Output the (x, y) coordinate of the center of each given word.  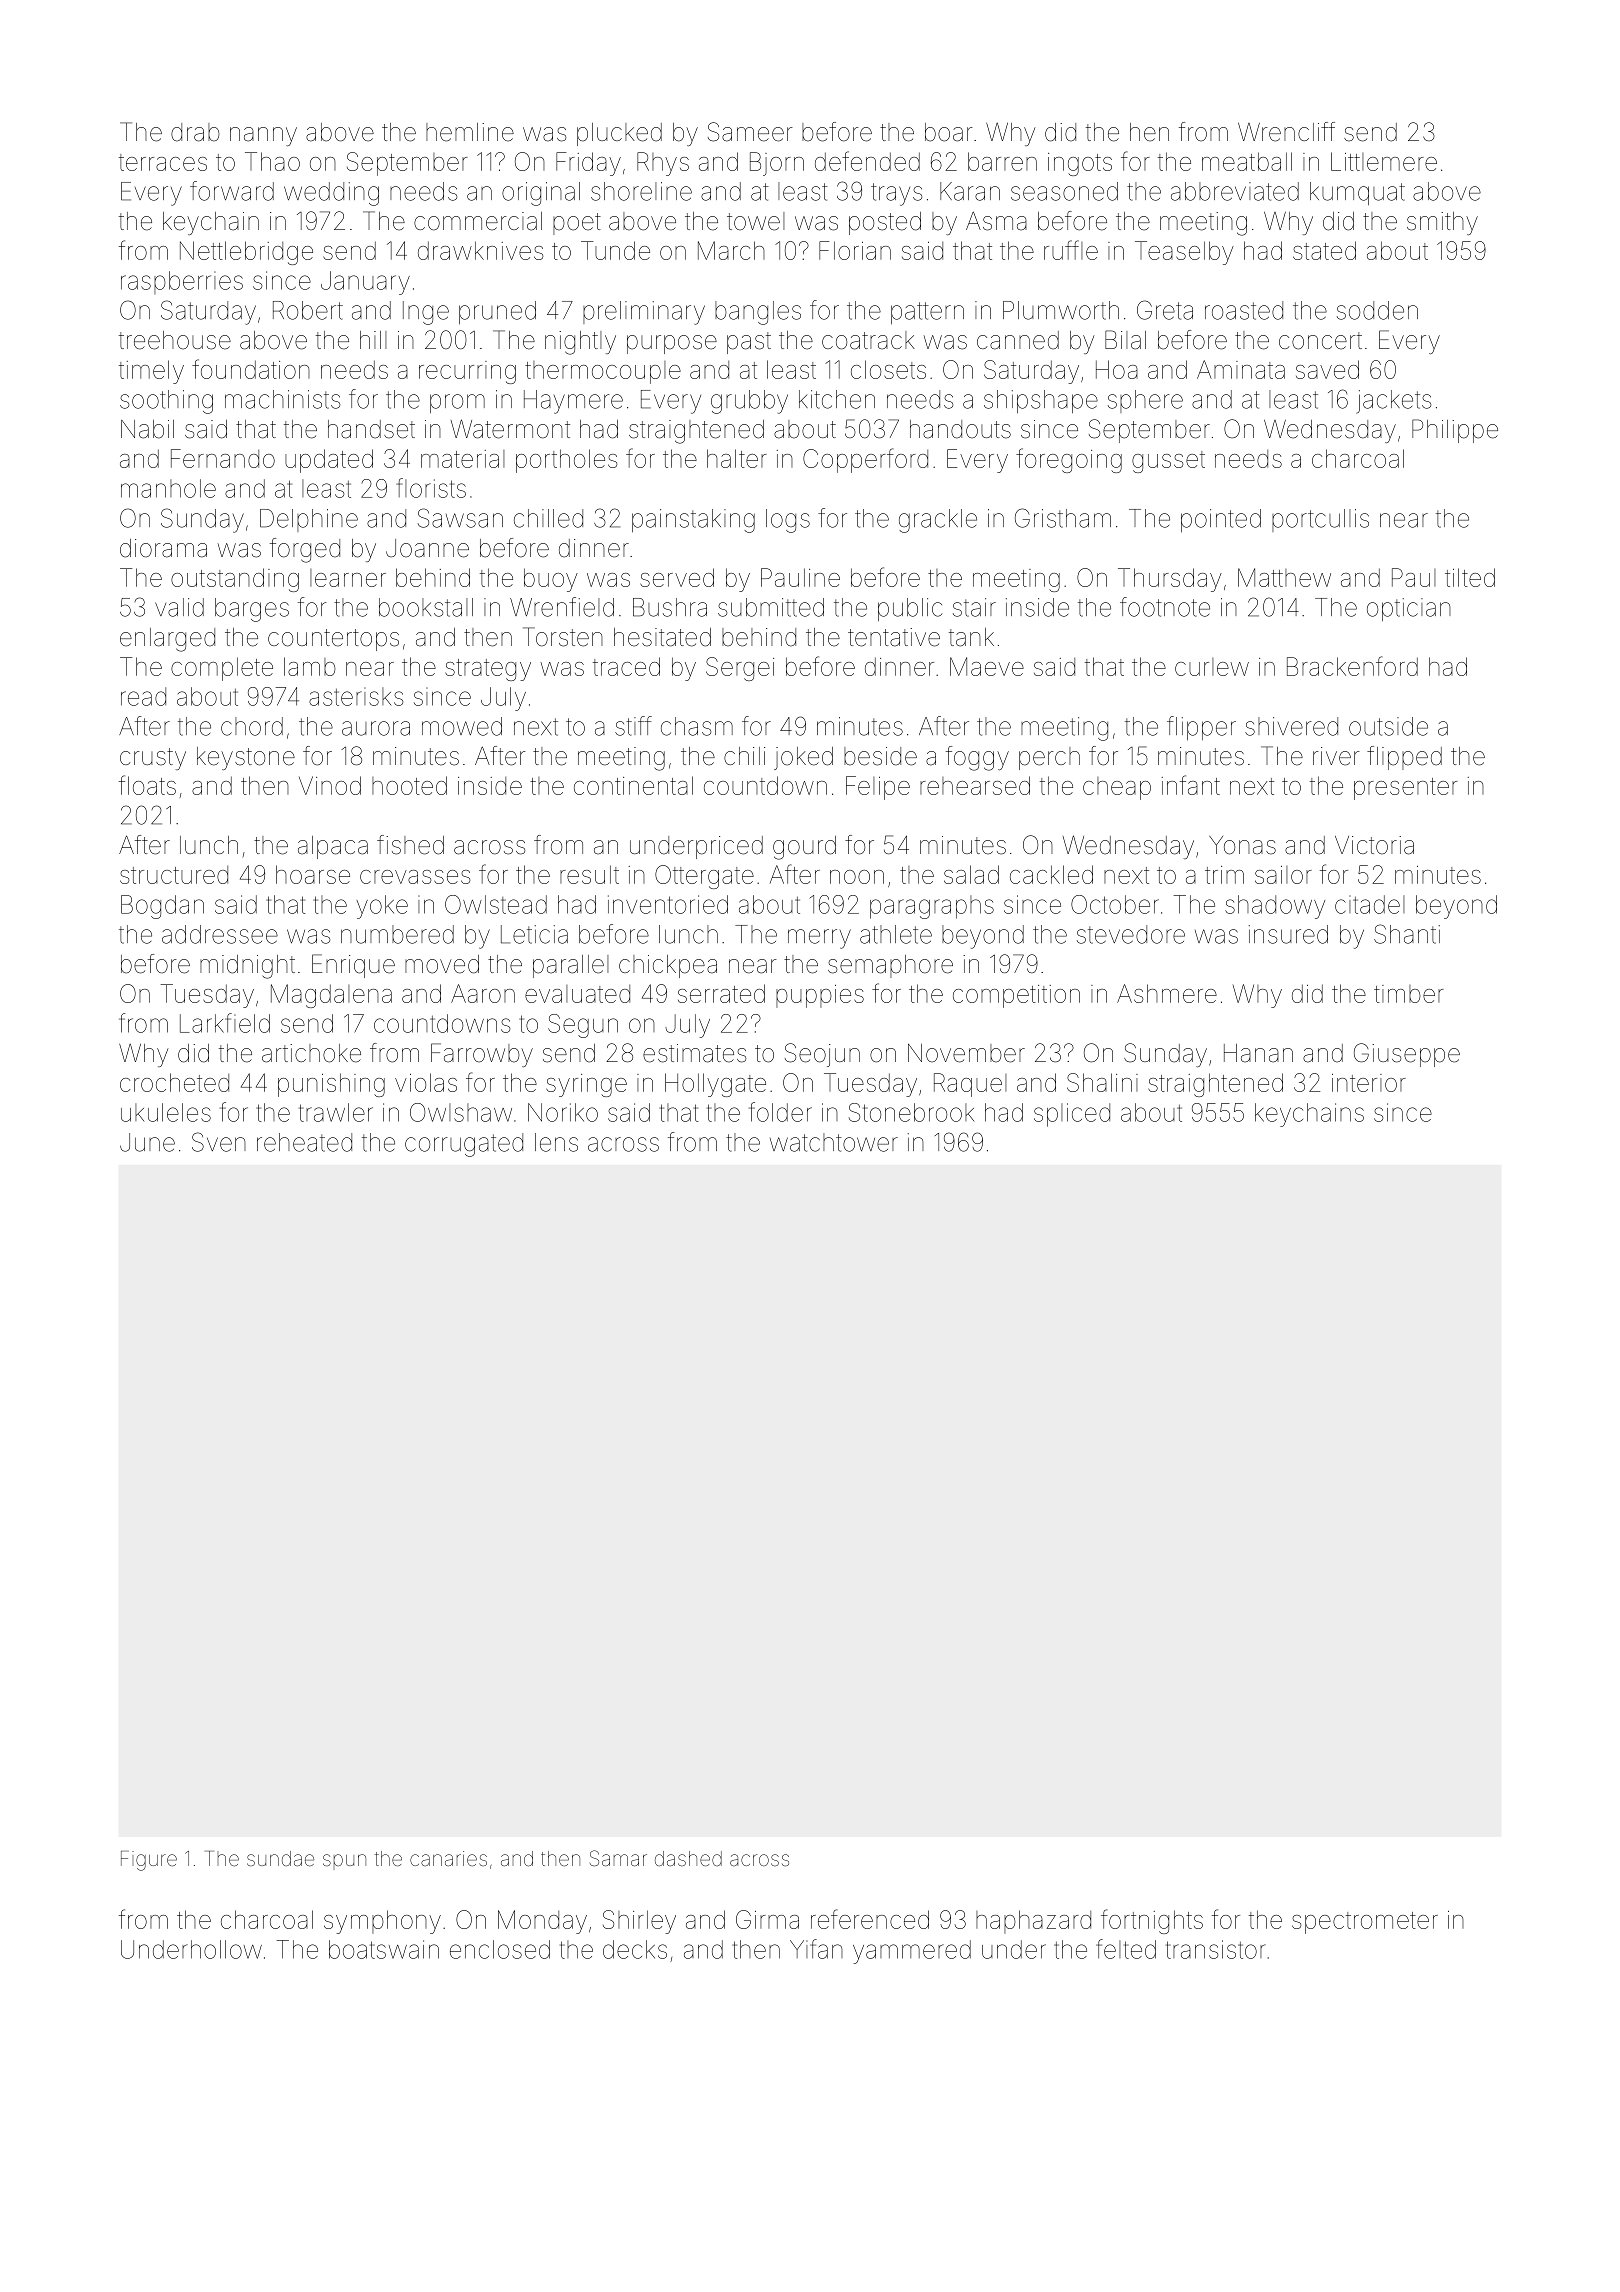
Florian (855, 250)
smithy (1442, 223)
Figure (149, 1861)
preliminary (644, 313)
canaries (448, 1858)
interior (1369, 1083)
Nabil (147, 429)
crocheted (174, 1082)
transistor (1216, 1949)
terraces (163, 162)
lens (556, 1142)
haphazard (1033, 1922)
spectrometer (1365, 1923)
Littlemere (1384, 161)
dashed (688, 1858)
